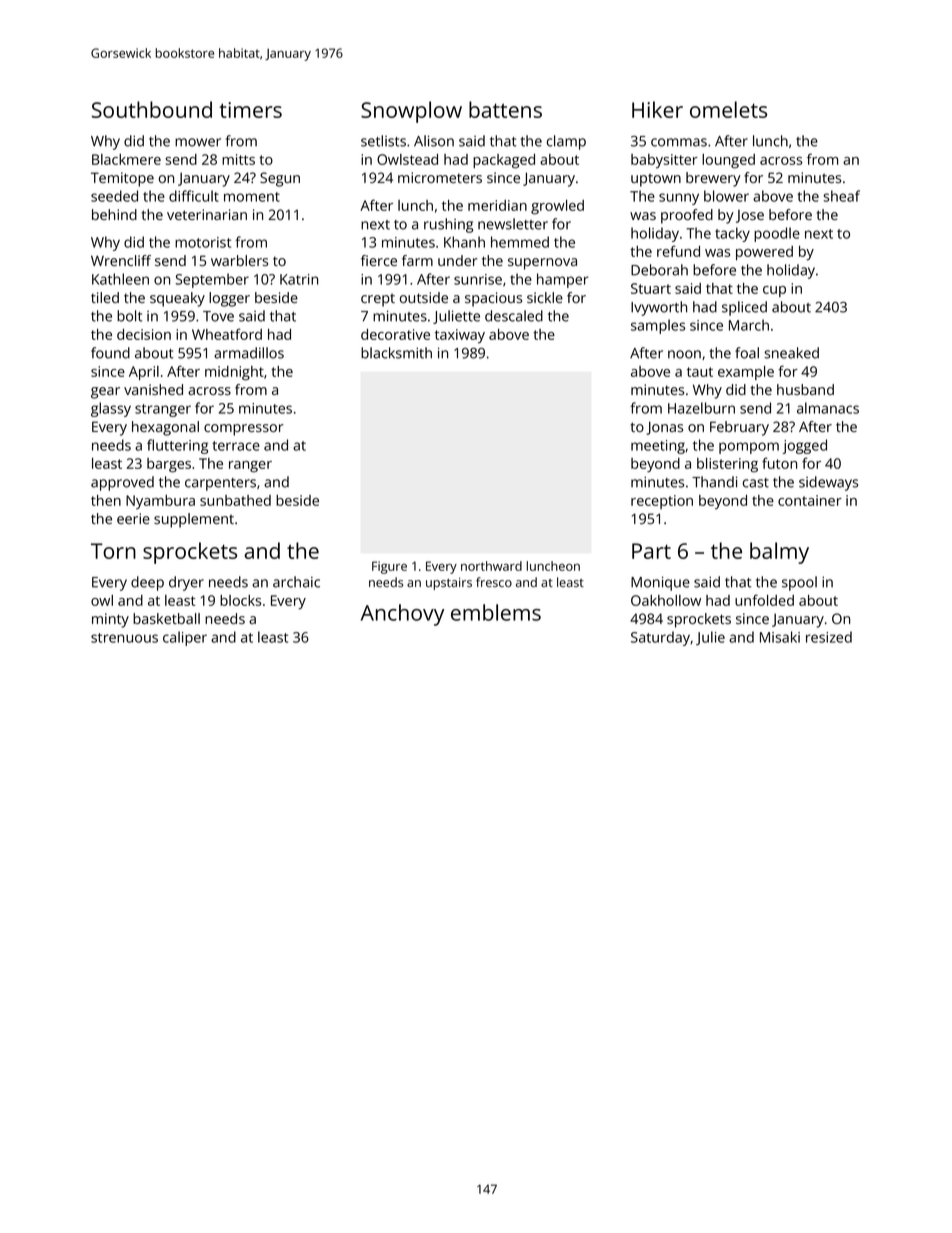 The height and width of the image is (1233, 952). What do you see at coordinates (841, 196) in the image?
I see `sheaf` at bounding box center [841, 196].
